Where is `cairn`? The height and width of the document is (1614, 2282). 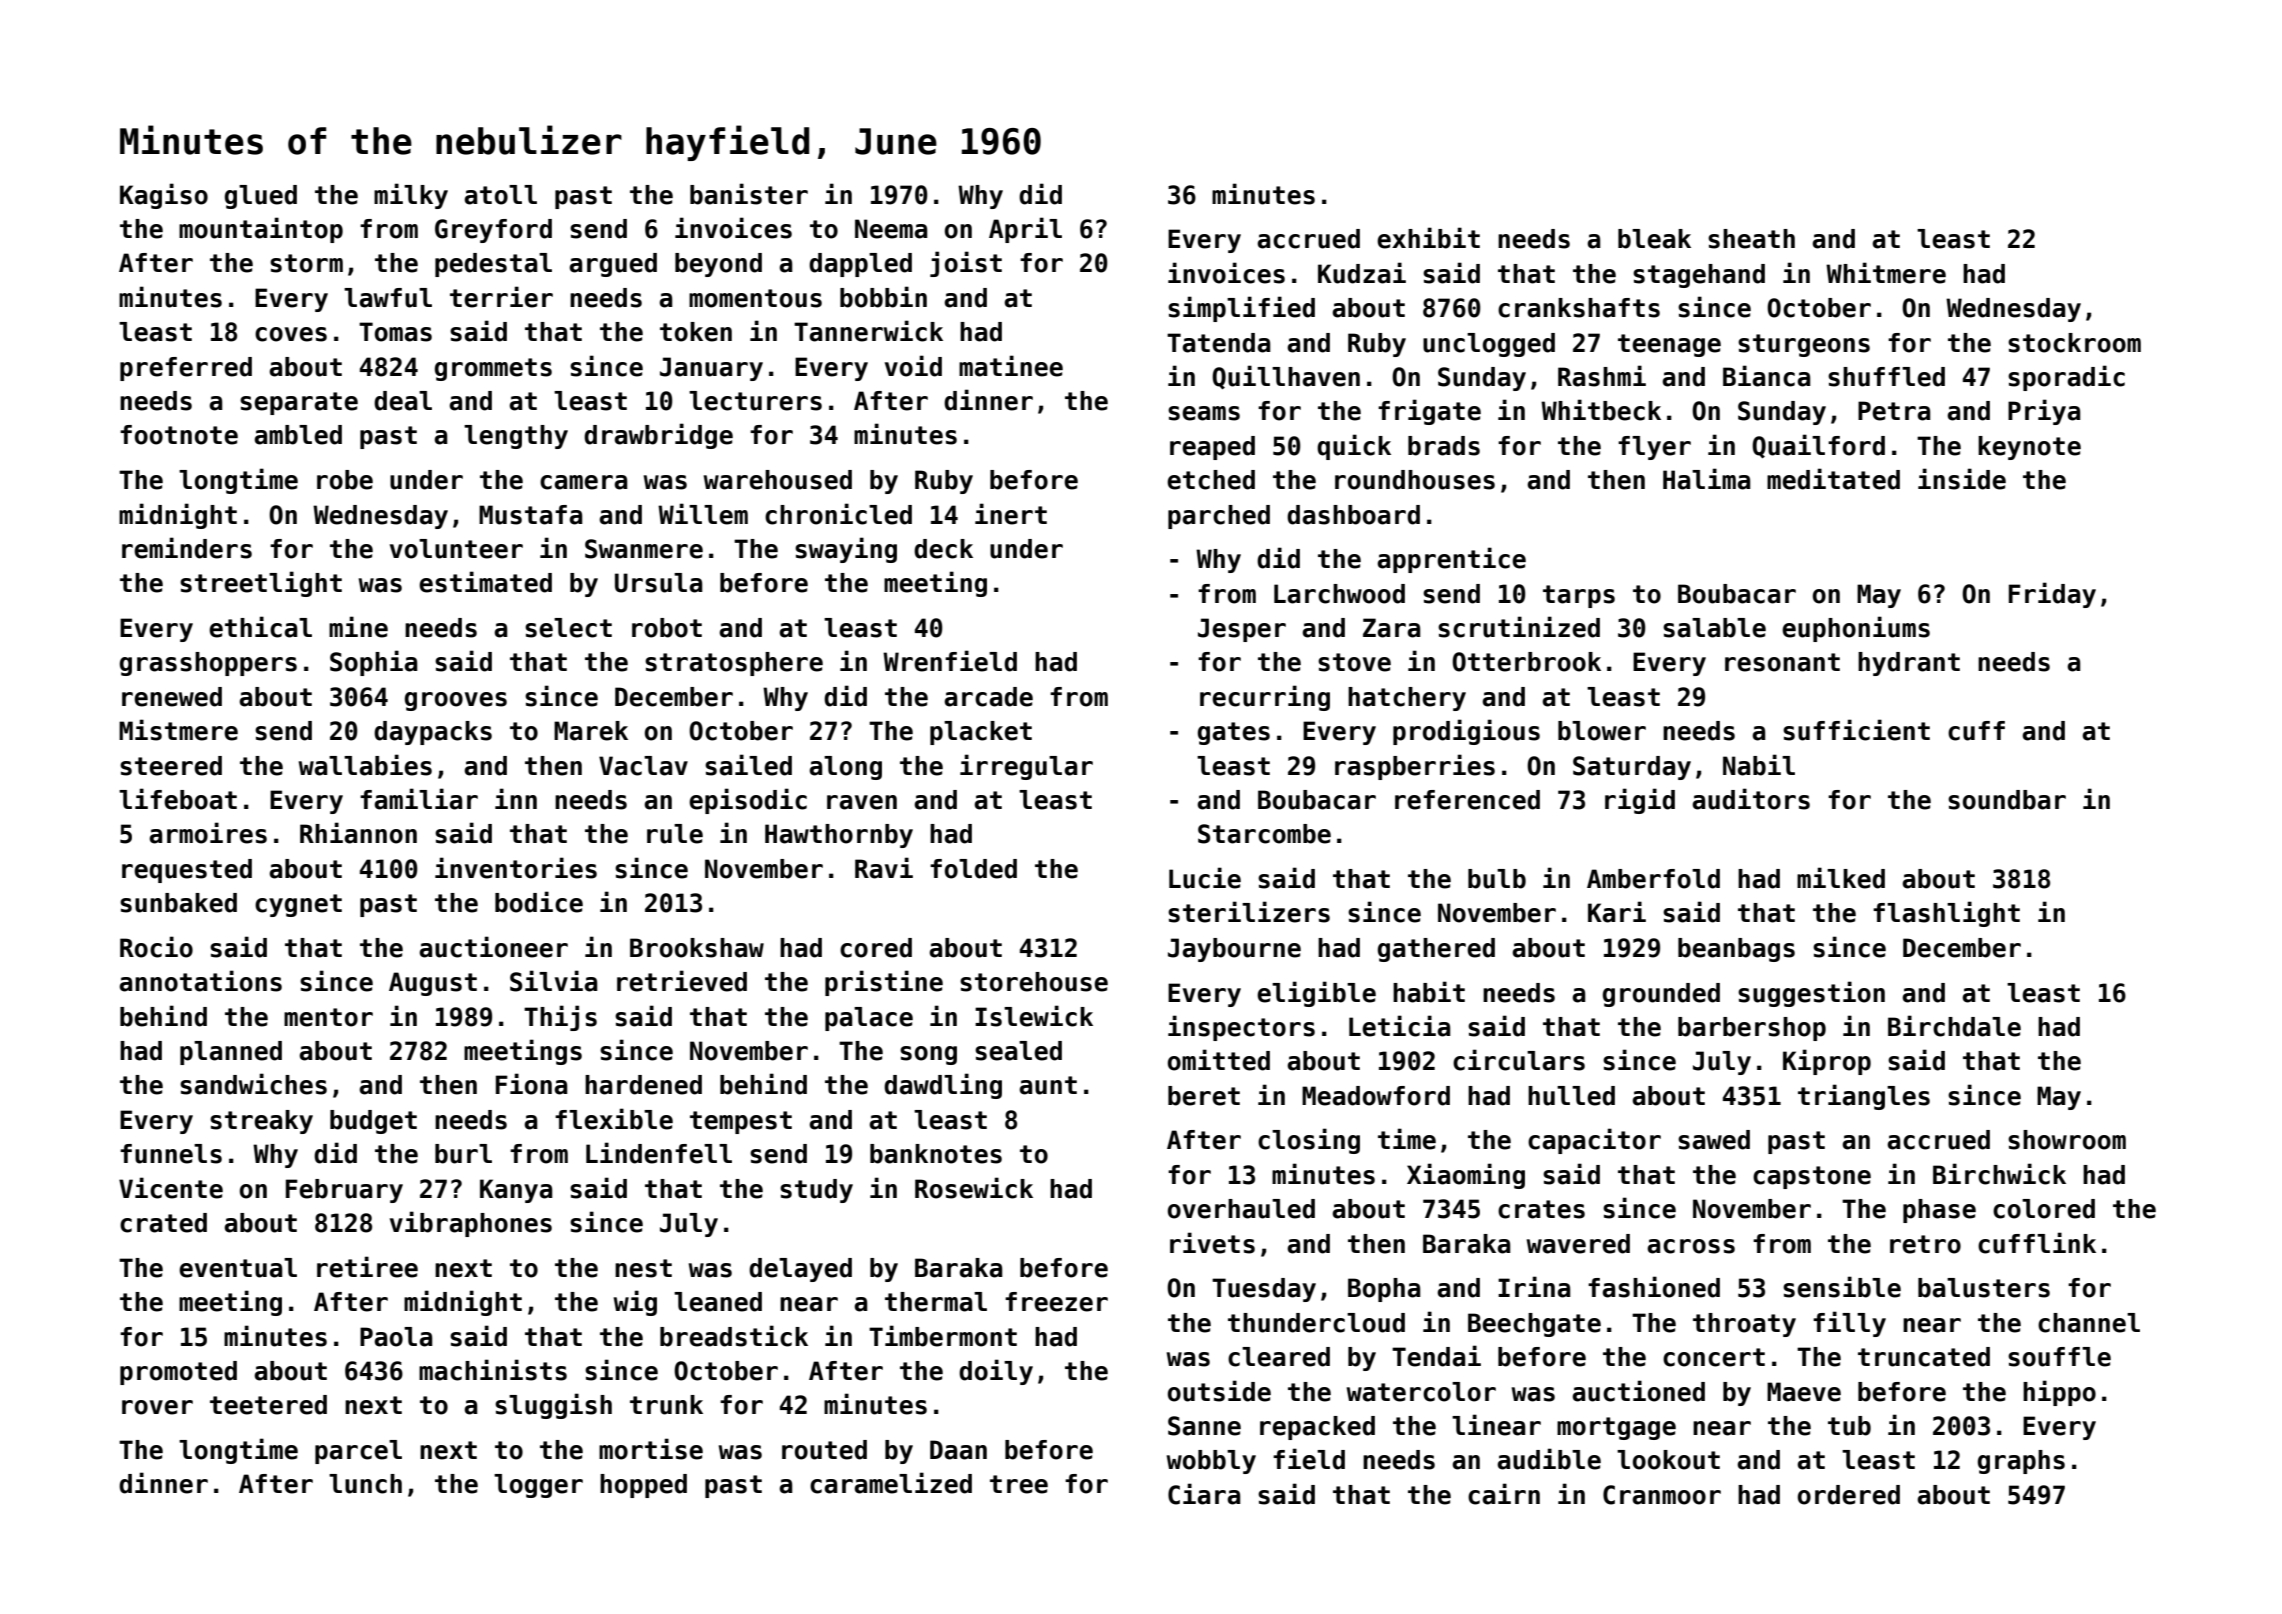
cairn is located at coordinates (1504, 1494).
